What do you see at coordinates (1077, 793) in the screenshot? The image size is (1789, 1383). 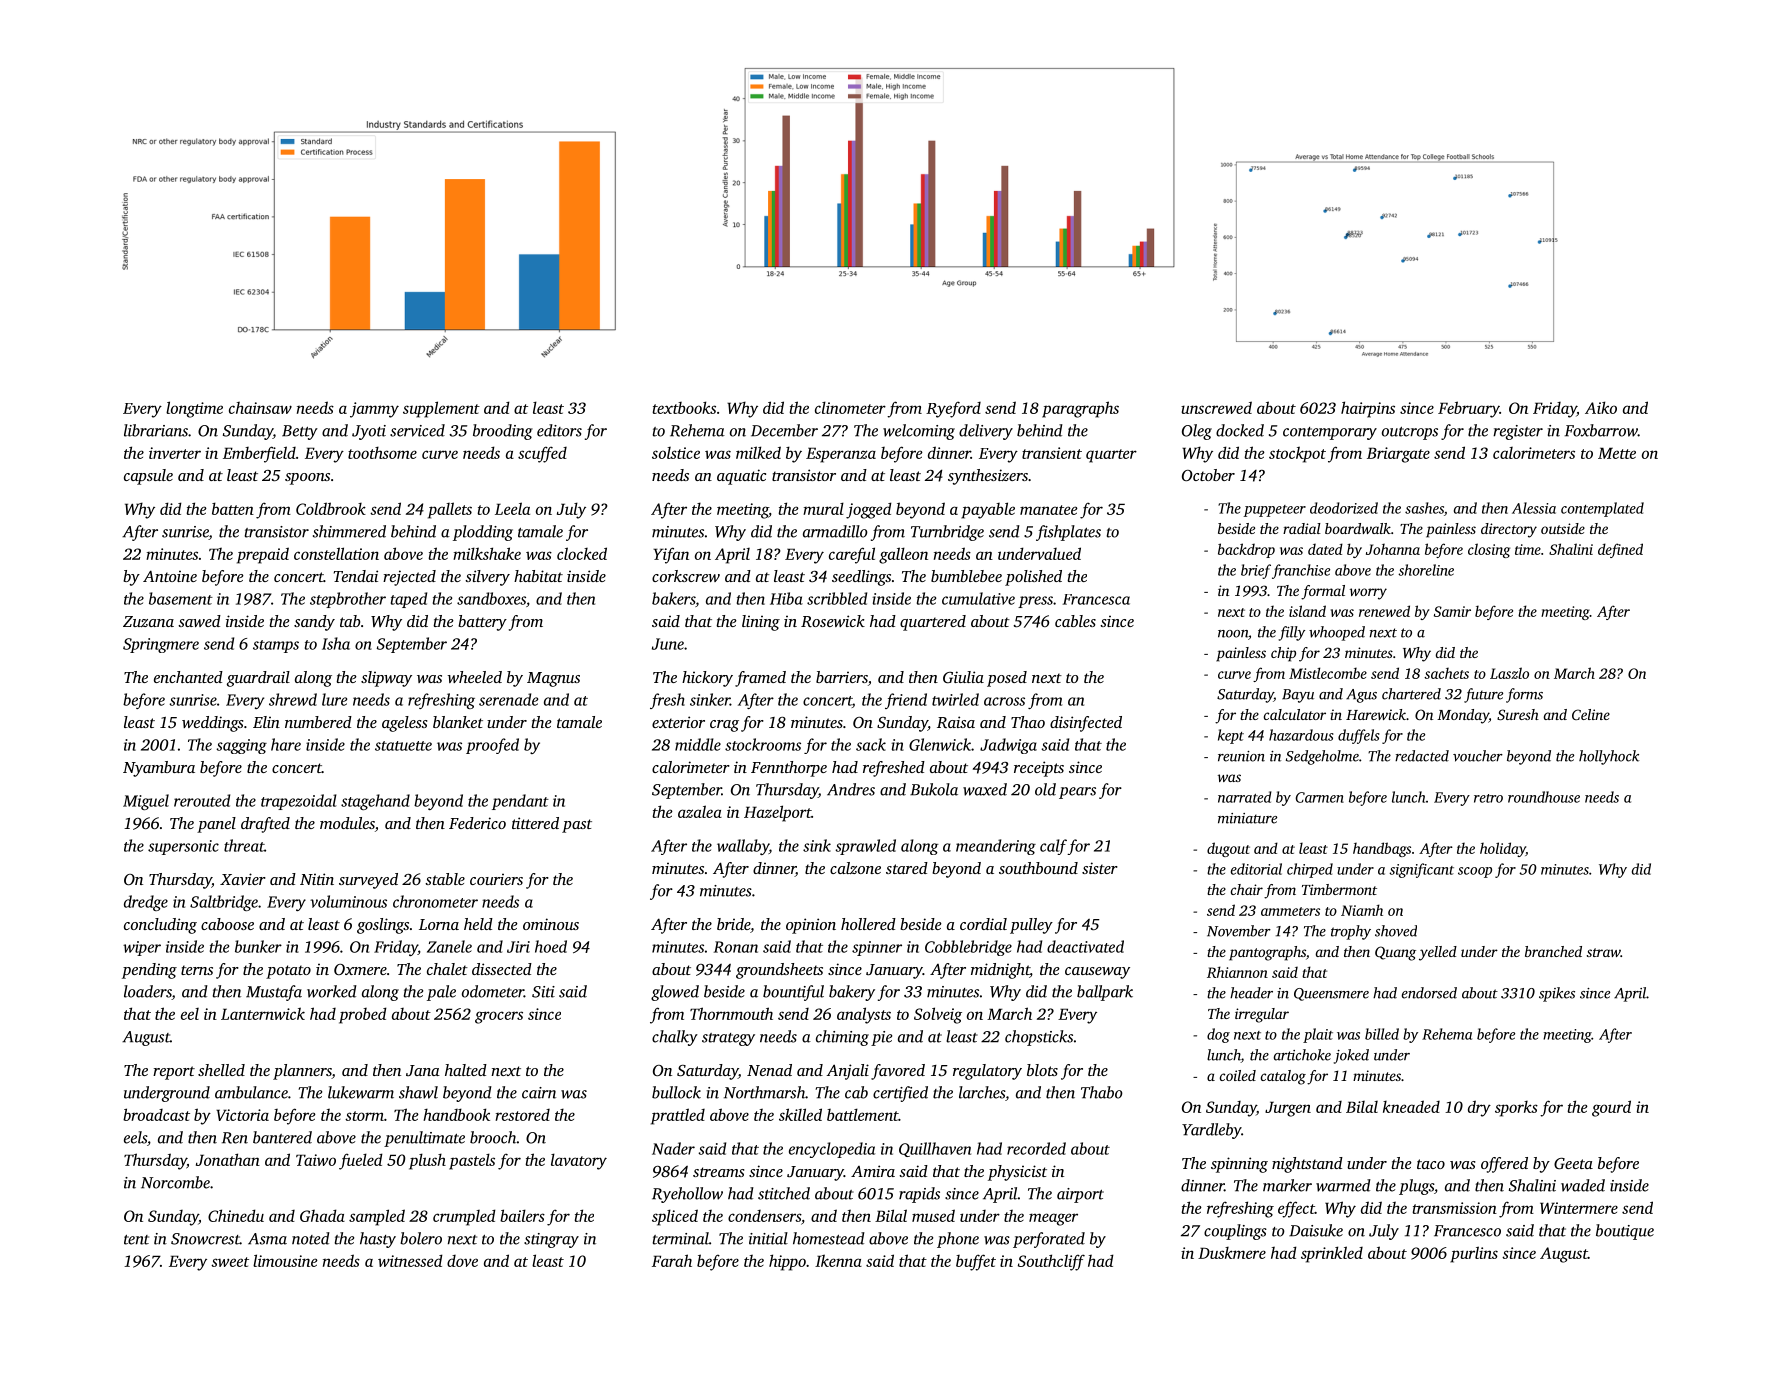 I see `pears` at bounding box center [1077, 793].
